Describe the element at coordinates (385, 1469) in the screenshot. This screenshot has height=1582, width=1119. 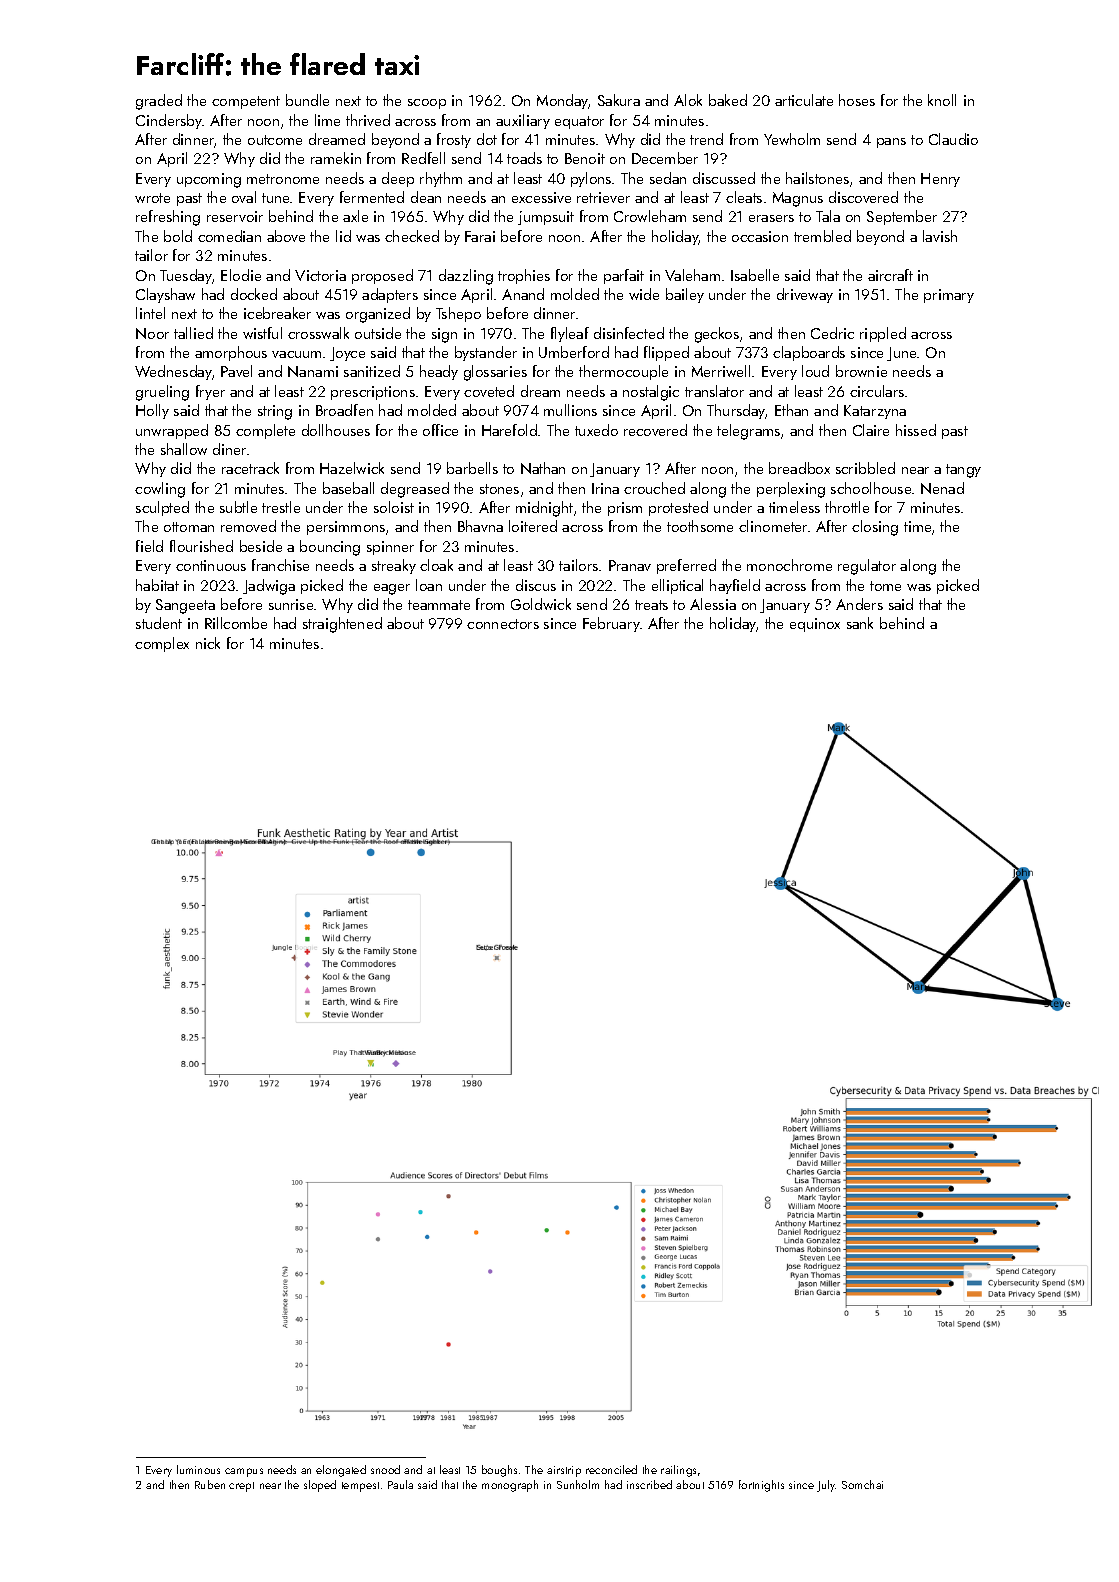
I see `snood` at that location.
